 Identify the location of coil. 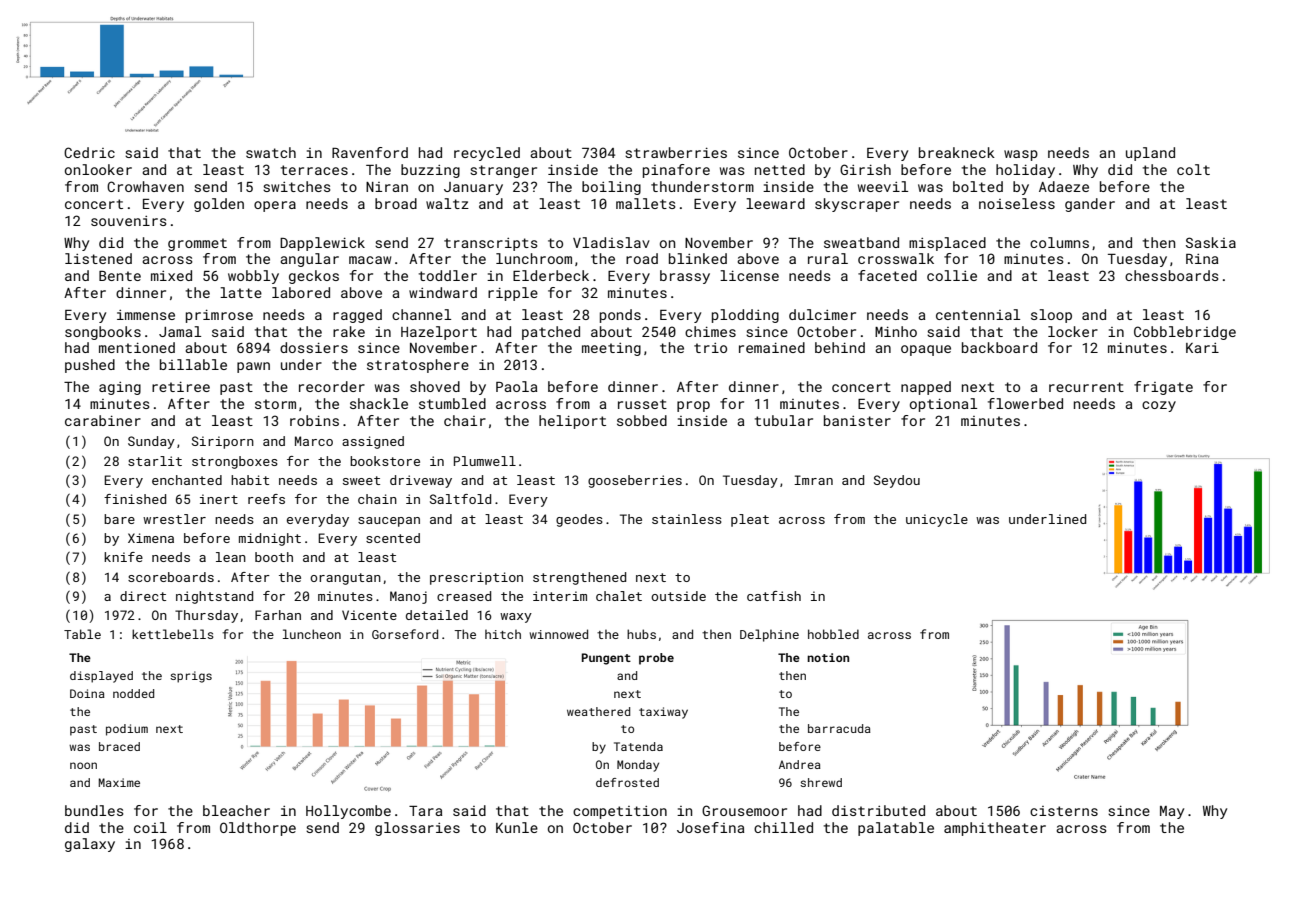
(150, 827).
